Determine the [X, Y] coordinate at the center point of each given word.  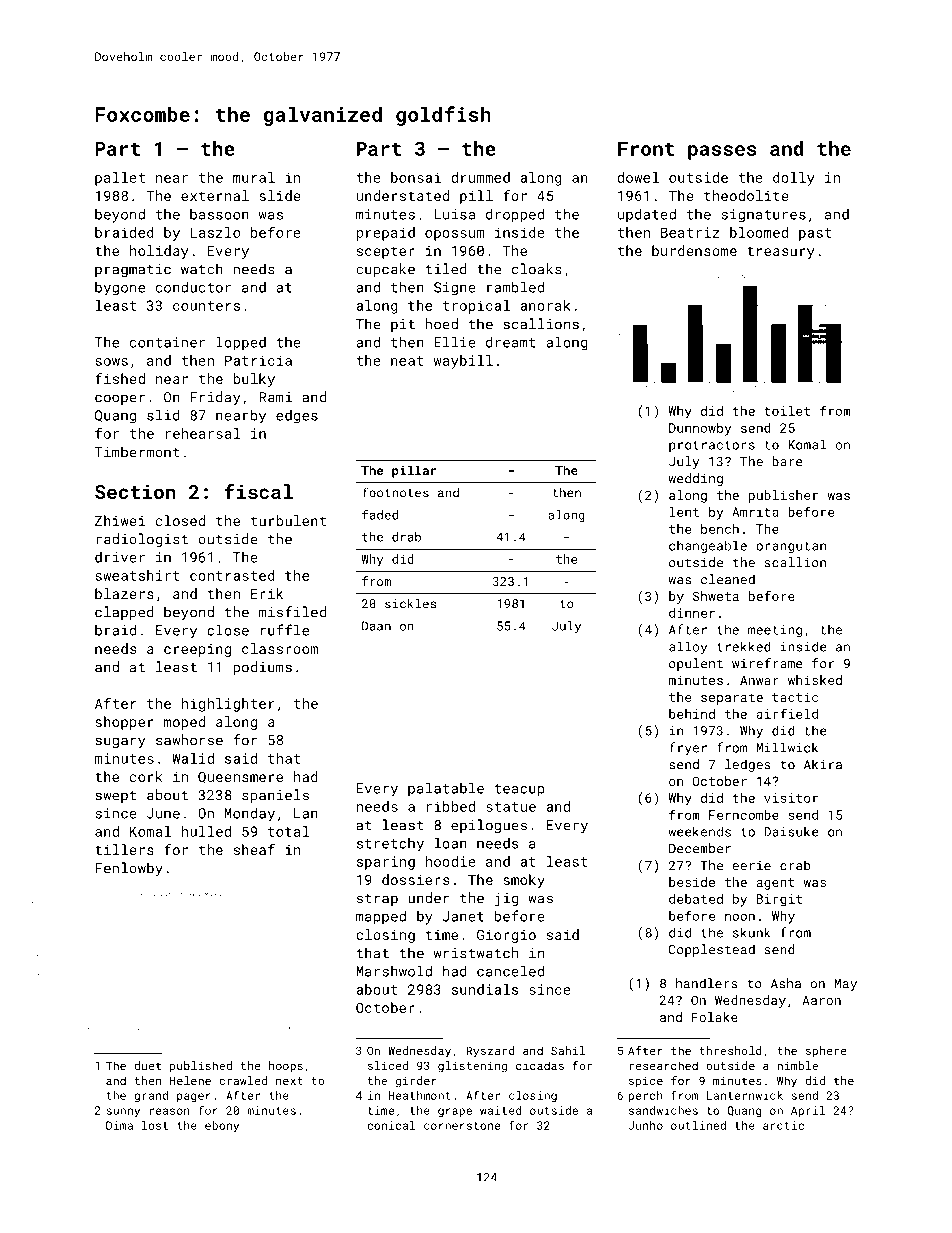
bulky [254, 380]
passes [722, 152]
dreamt [510, 342]
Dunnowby [700, 429]
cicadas [540, 1065]
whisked [815, 680]
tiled [446, 269]
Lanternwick [745, 1095]
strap [377, 900]
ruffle [284, 630]
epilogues [489, 826]
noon [740, 917]
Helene [190, 1080]
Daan [376, 626]
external [215, 195]
